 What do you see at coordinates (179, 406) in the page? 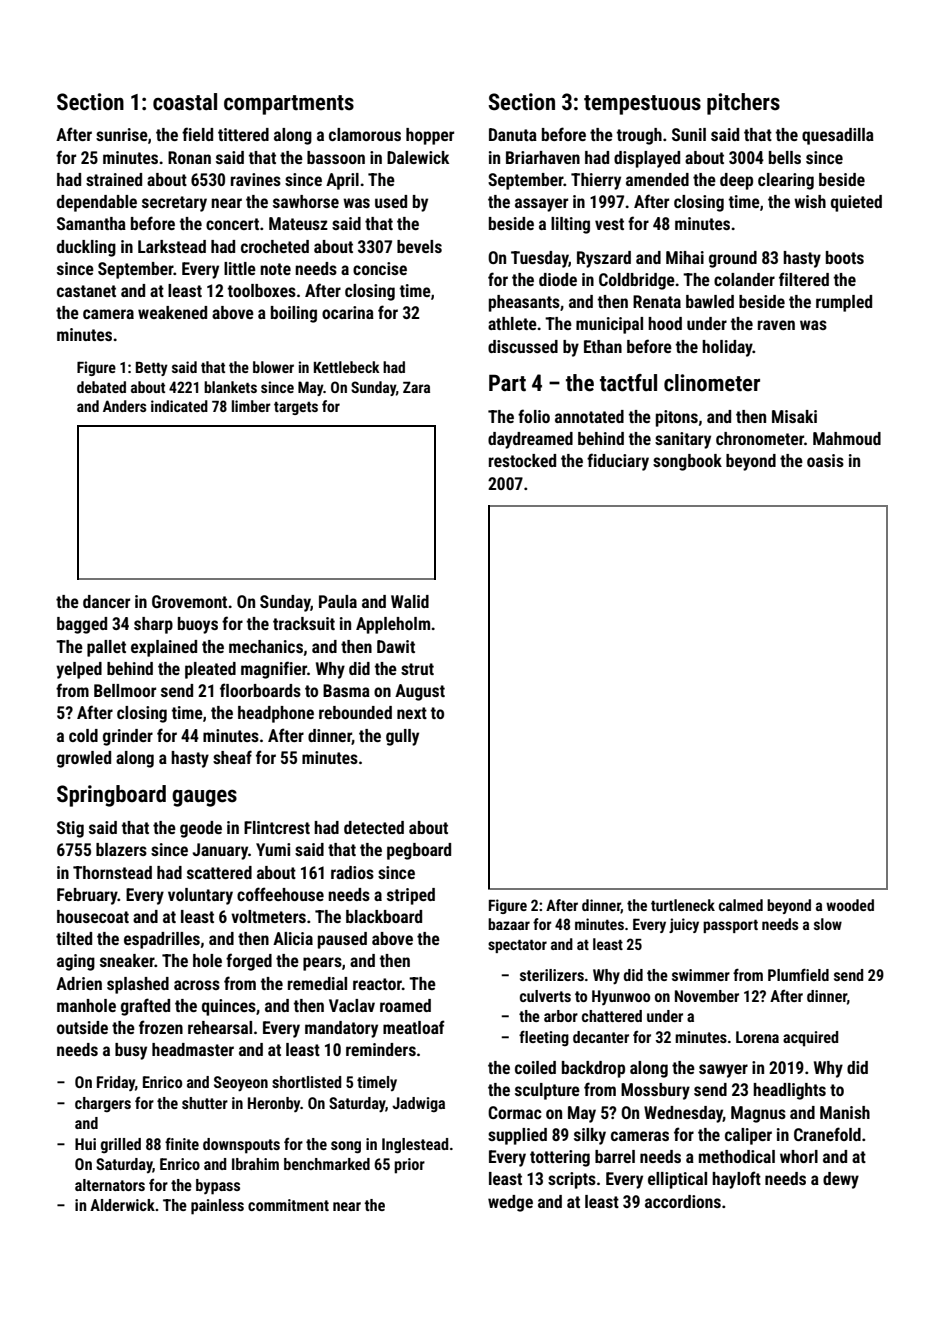
I see `indicated` at bounding box center [179, 406].
